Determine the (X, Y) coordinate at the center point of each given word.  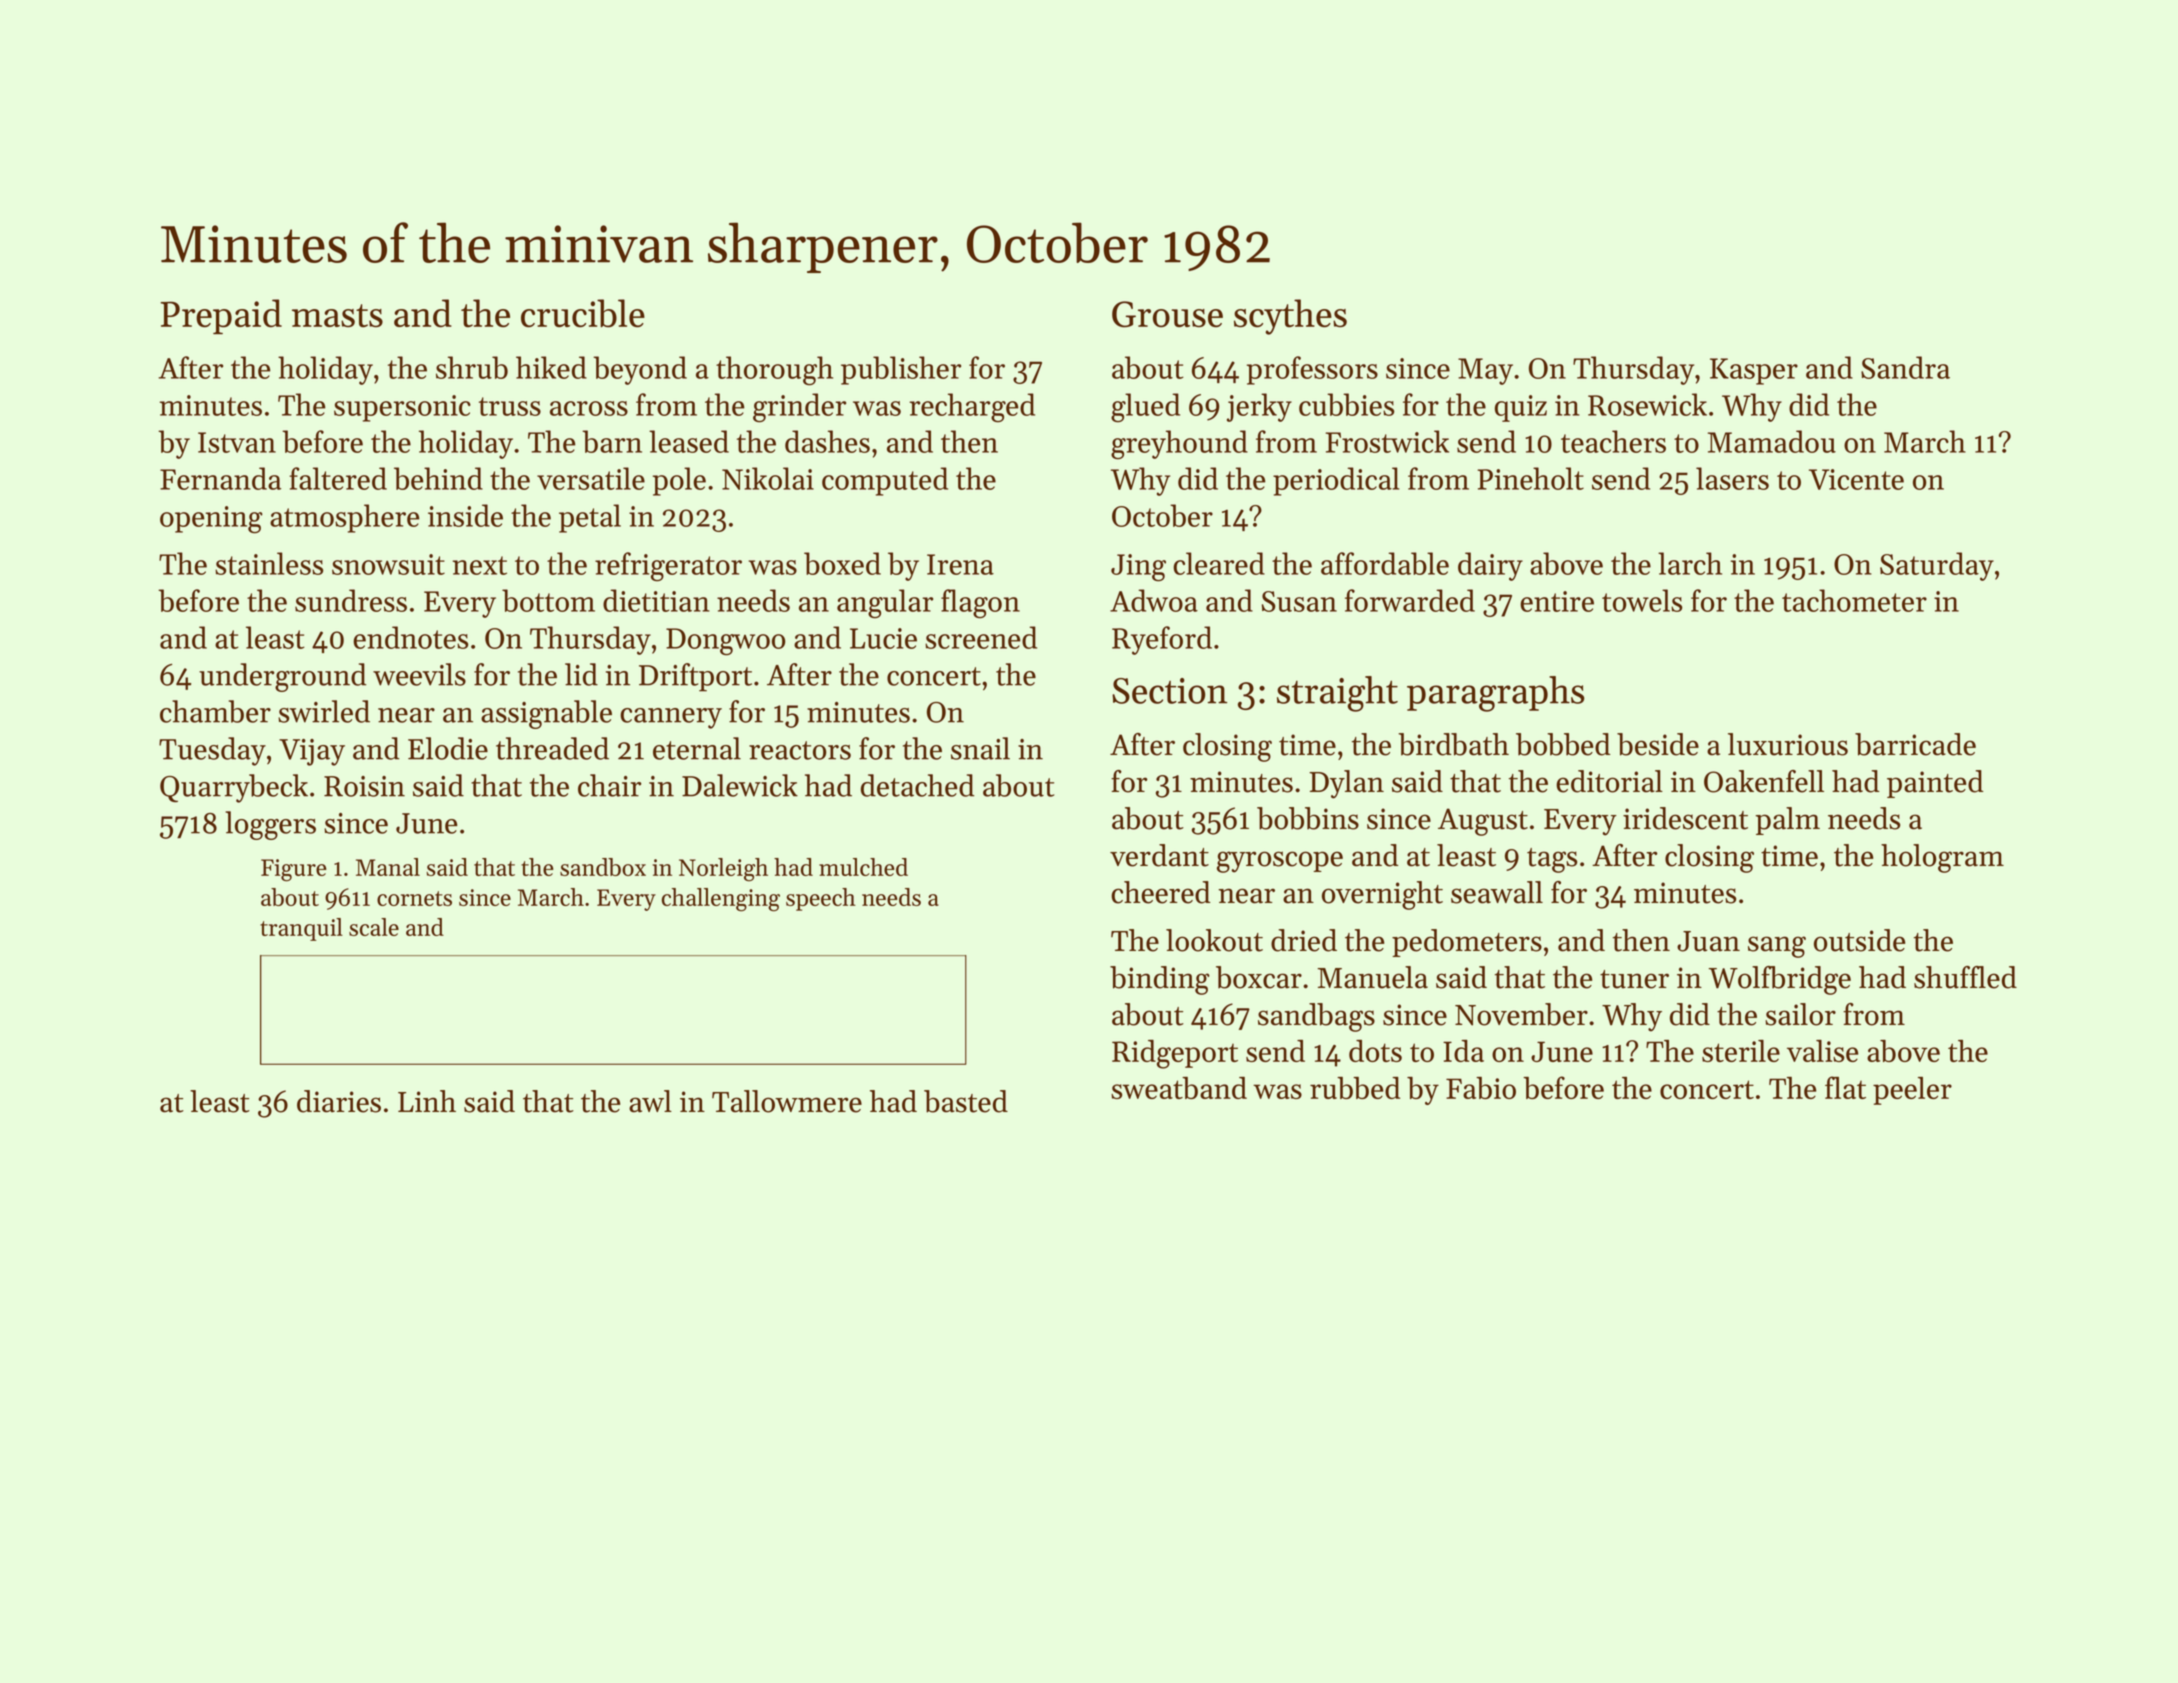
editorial (1609, 781)
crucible (583, 313)
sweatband (1179, 1088)
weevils (419, 674)
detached (918, 785)
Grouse (1167, 314)
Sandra (1905, 367)
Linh (427, 1101)
